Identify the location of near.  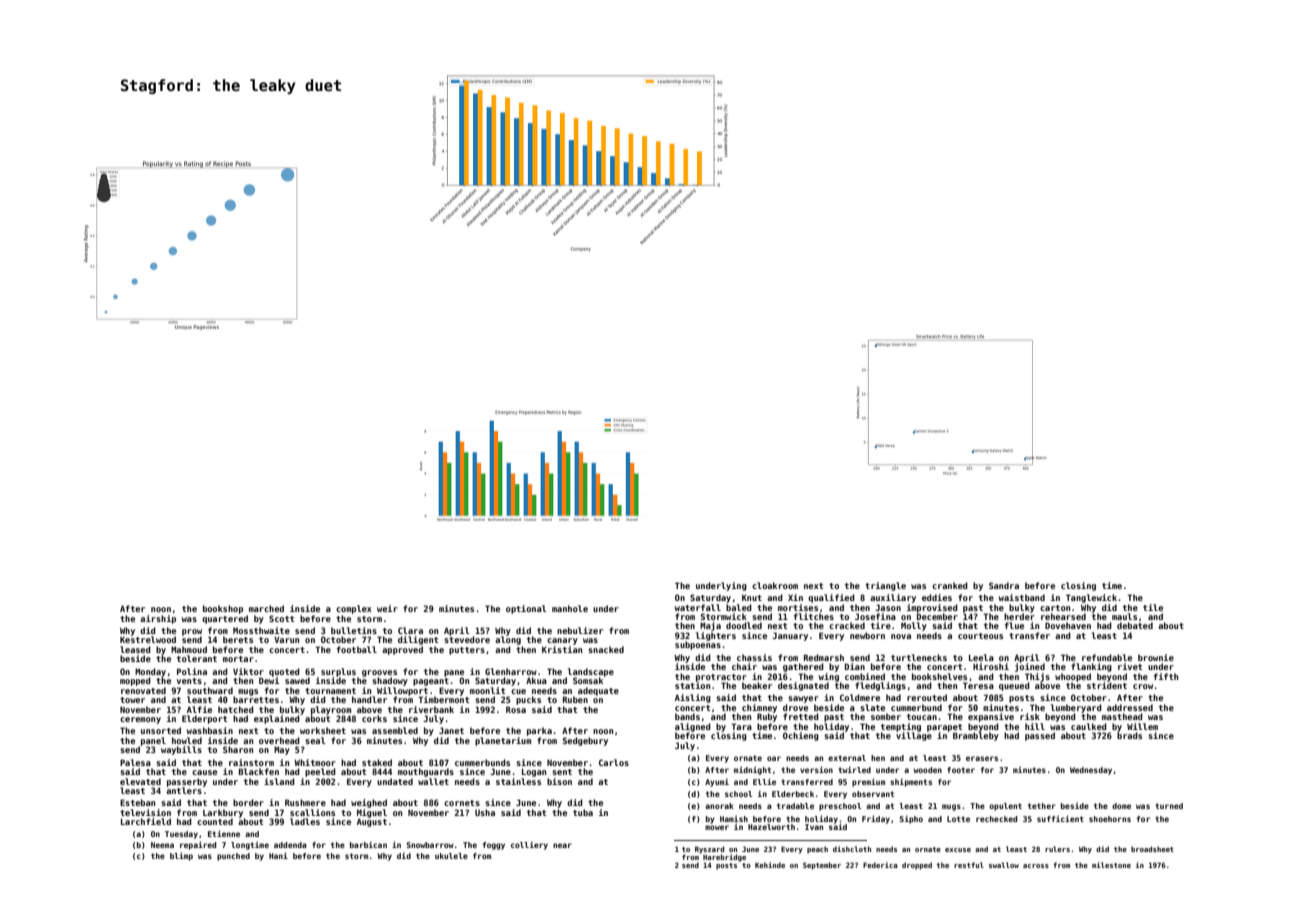
(562, 845).
